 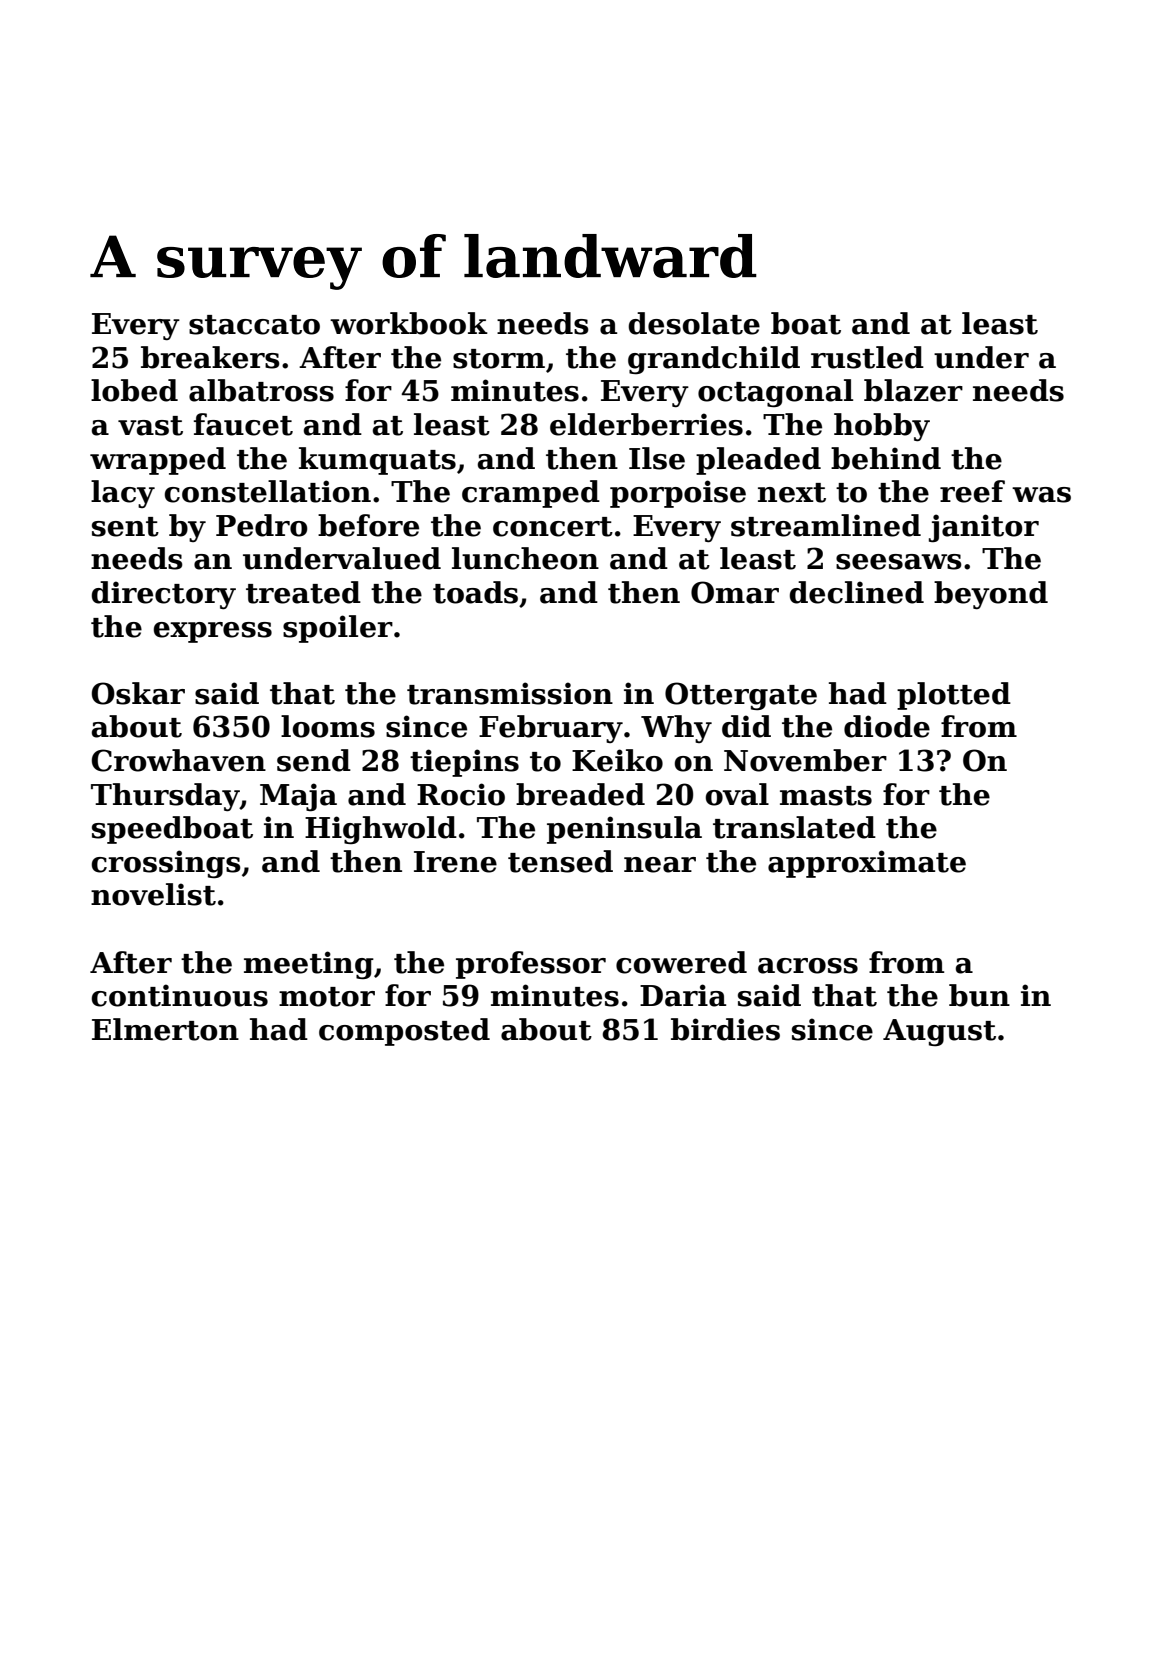 I want to click on approximate, so click(x=867, y=864).
